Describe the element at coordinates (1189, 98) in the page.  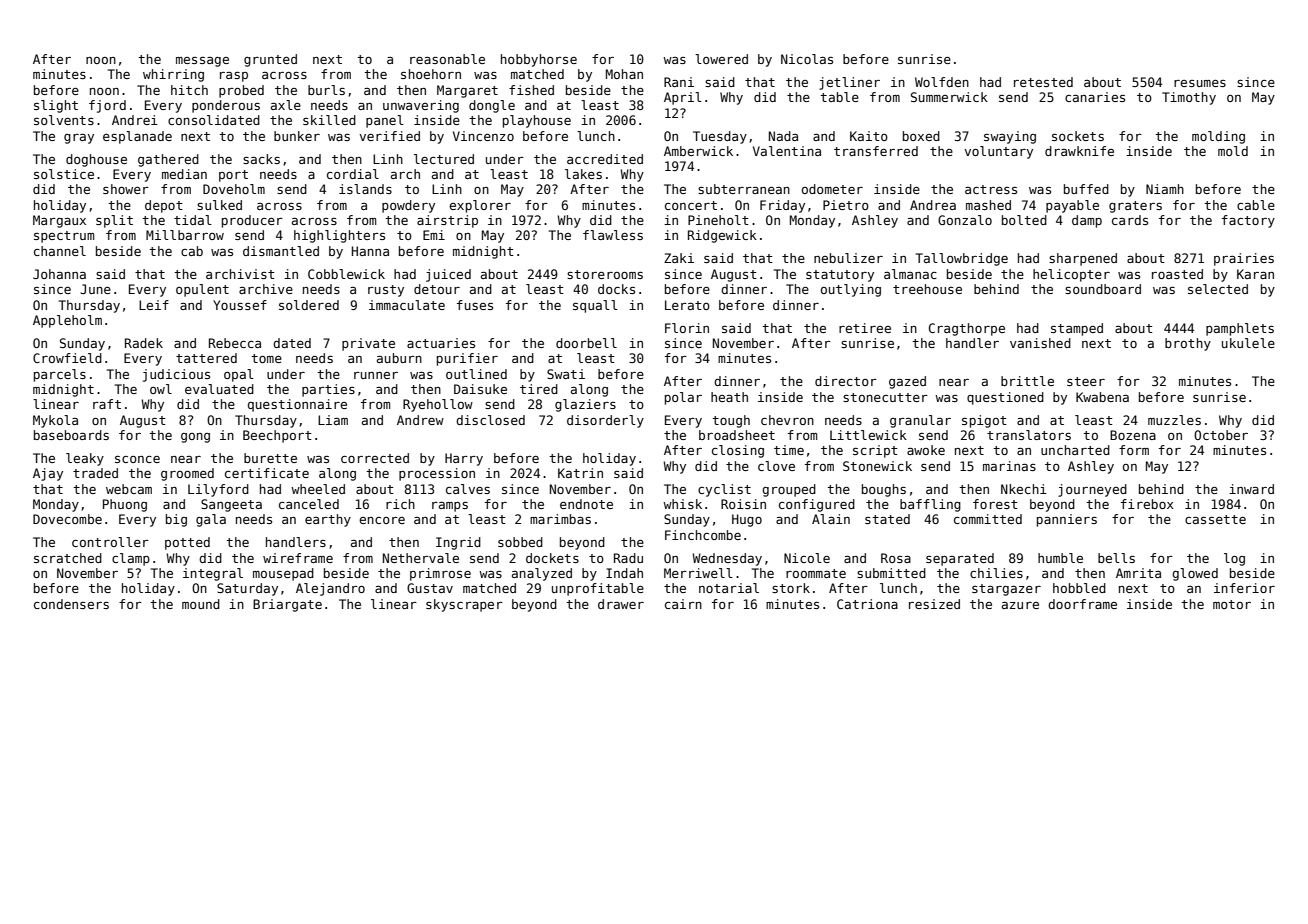
I see `Timothy` at that location.
